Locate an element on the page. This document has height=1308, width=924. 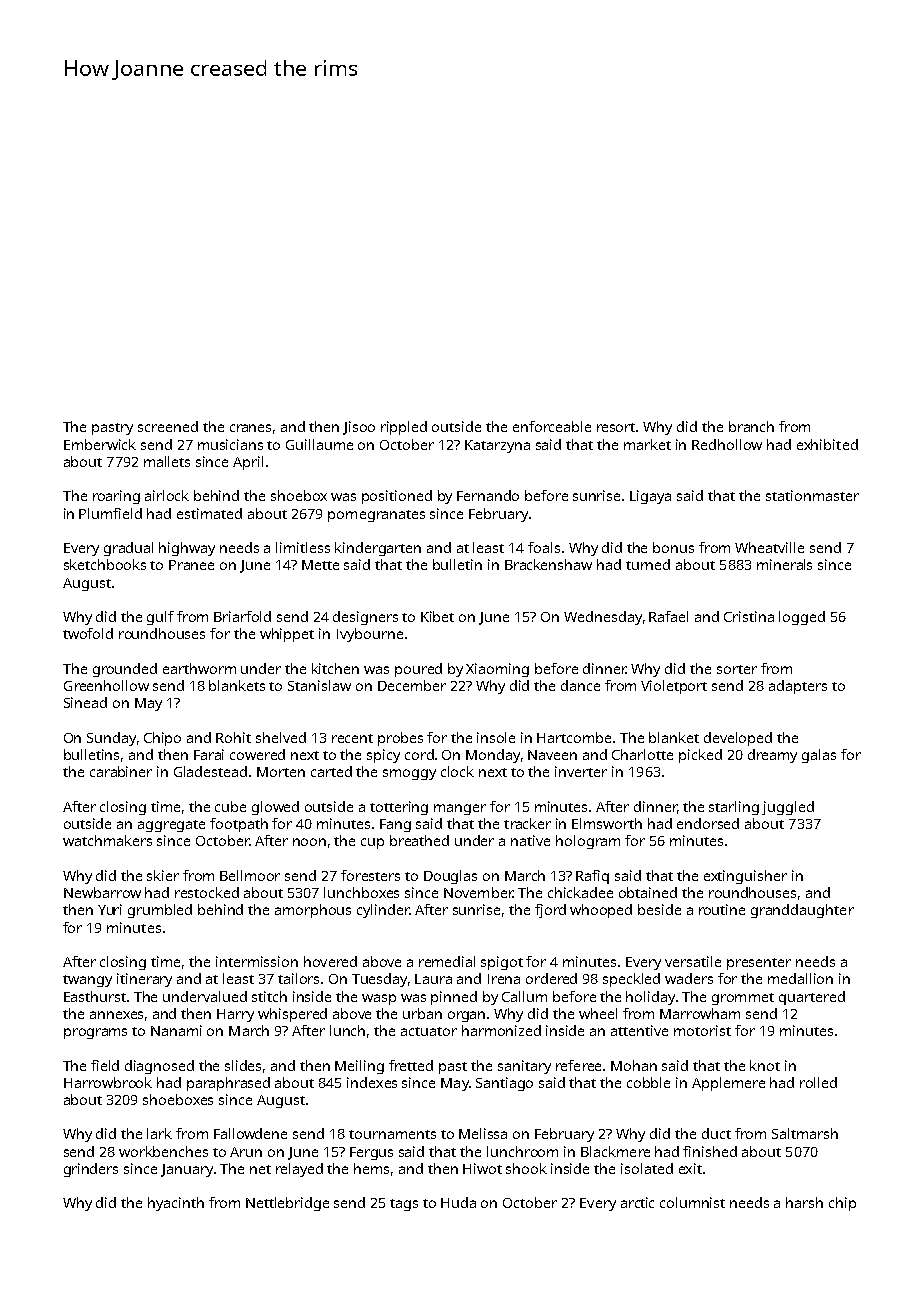
juggled is located at coordinates (788, 808).
